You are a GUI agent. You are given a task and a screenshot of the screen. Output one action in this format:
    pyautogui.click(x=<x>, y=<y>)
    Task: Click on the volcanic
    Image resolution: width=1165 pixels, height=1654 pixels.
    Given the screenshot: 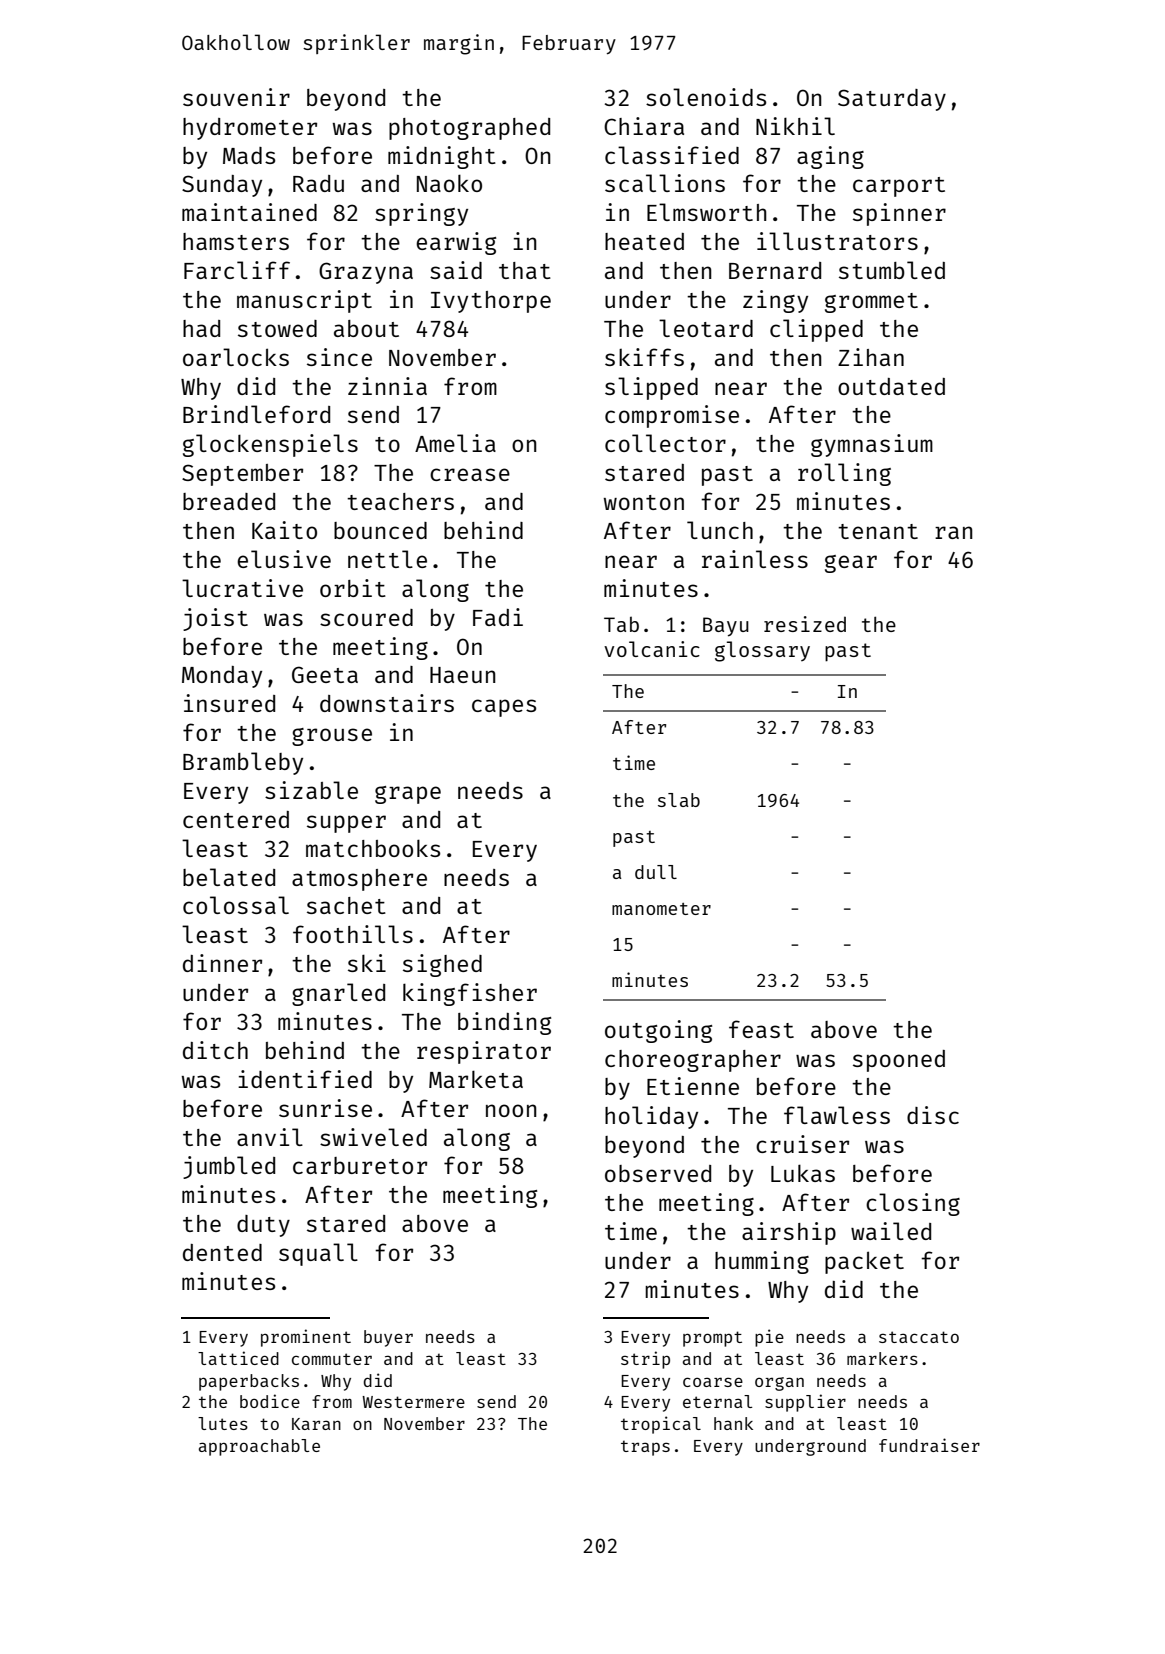 What is the action you would take?
    pyautogui.click(x=652, y=649)
